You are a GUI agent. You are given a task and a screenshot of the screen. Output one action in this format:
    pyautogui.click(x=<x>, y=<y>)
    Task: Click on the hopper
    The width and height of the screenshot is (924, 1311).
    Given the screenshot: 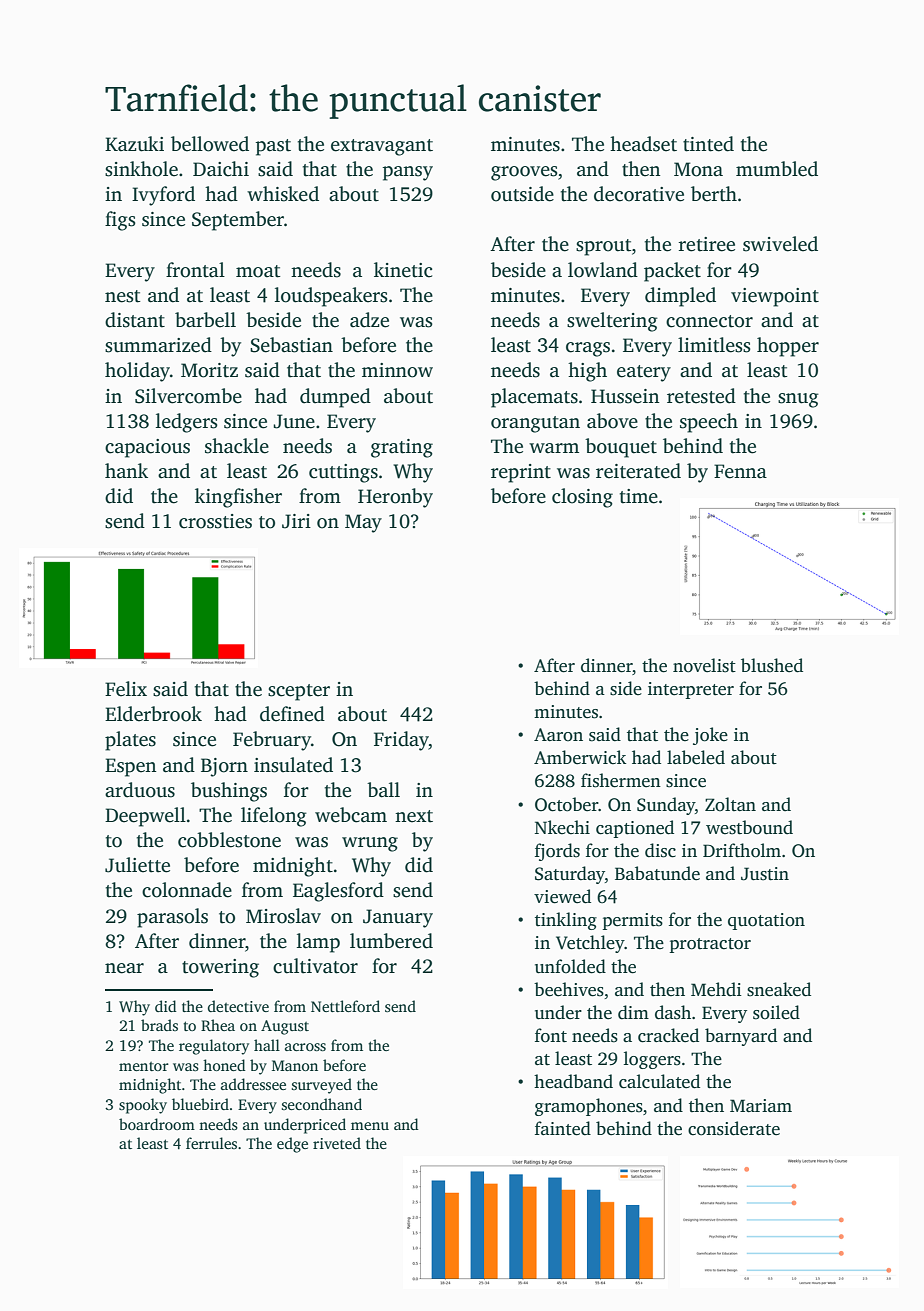 What is the action you would take?
    pyautogui.click(x=788, y=347)
